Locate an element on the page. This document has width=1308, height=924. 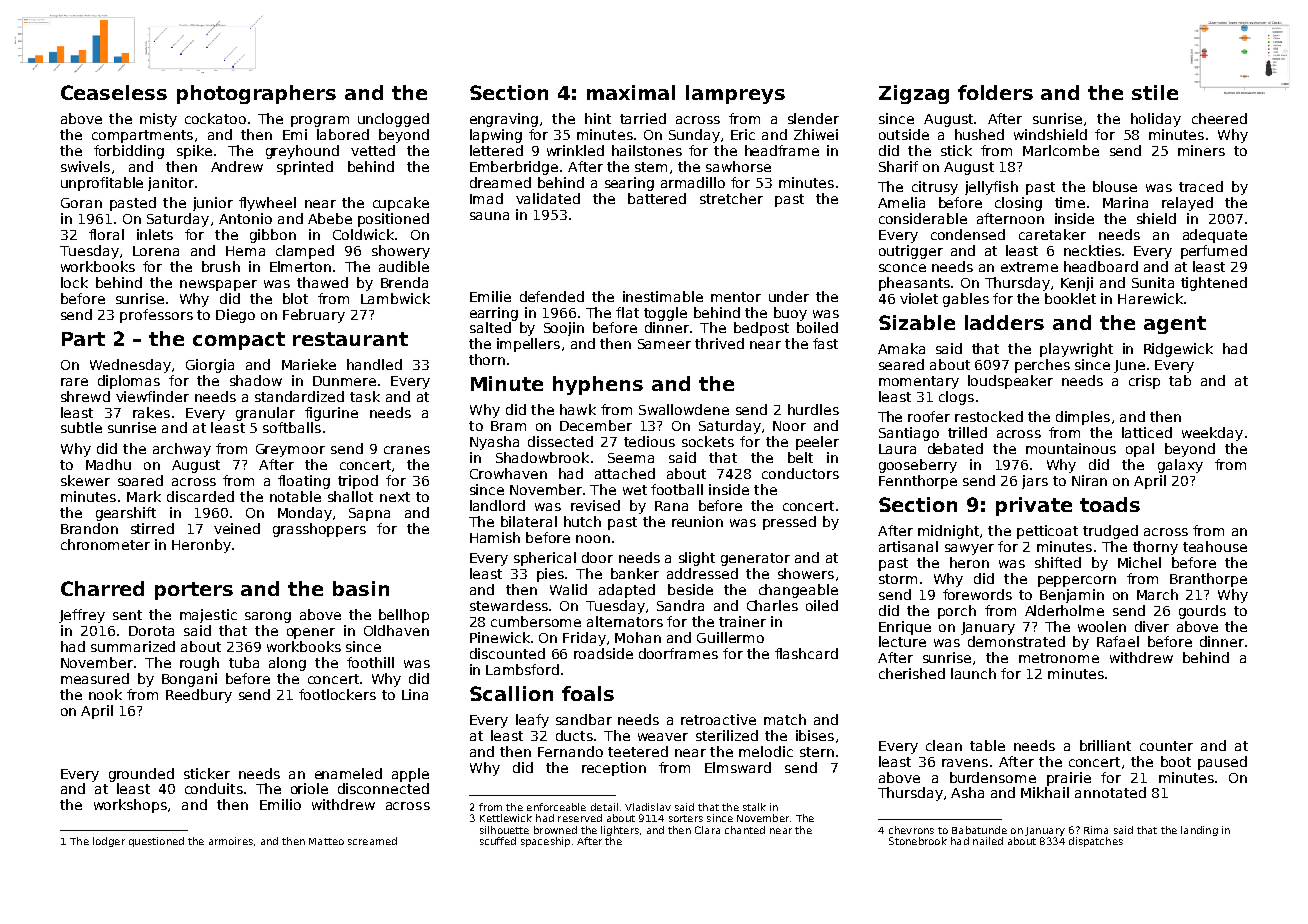
headframe is located at coordinates (782, 150).
